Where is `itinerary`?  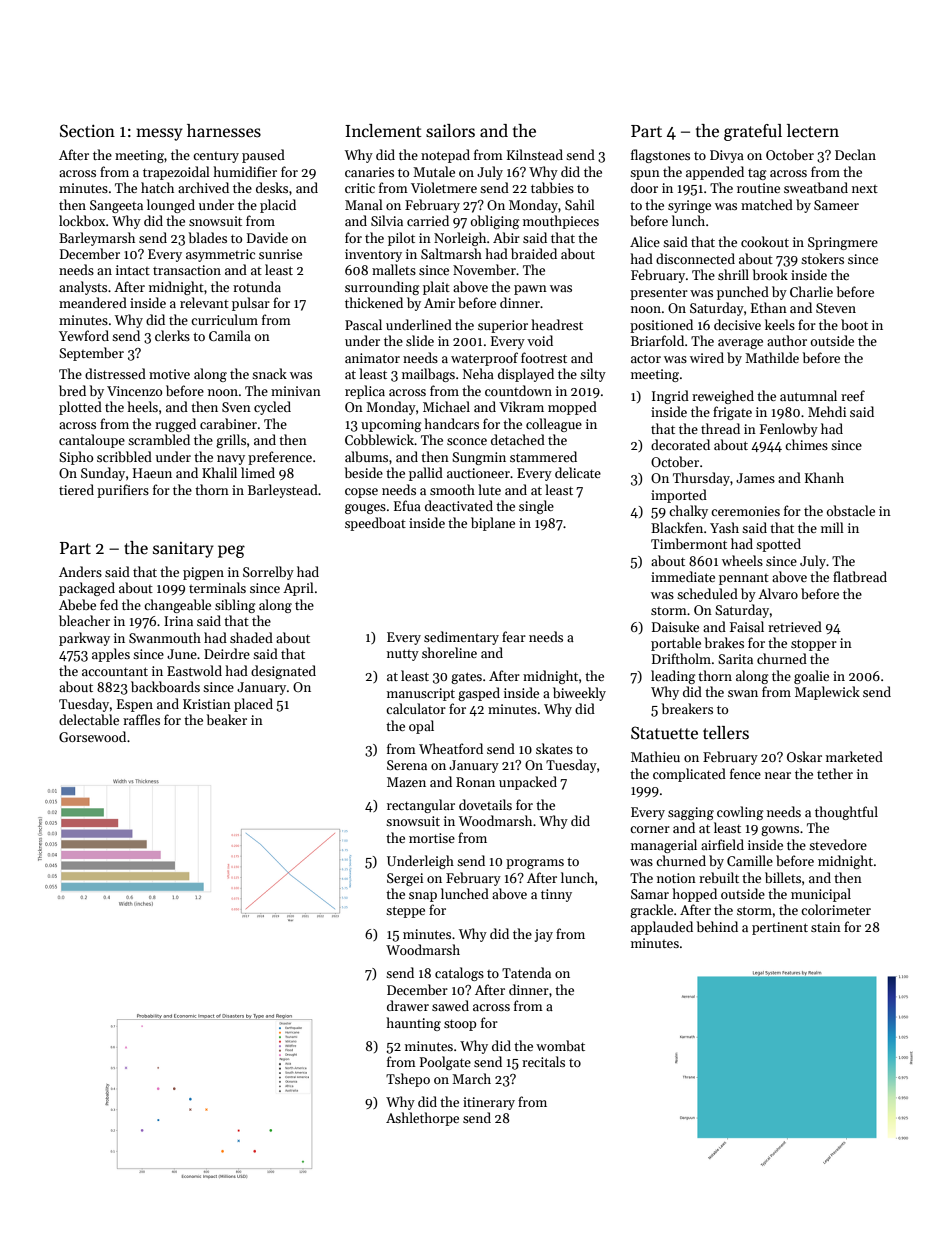
itinerary is located at coordinates (489, 1103).
